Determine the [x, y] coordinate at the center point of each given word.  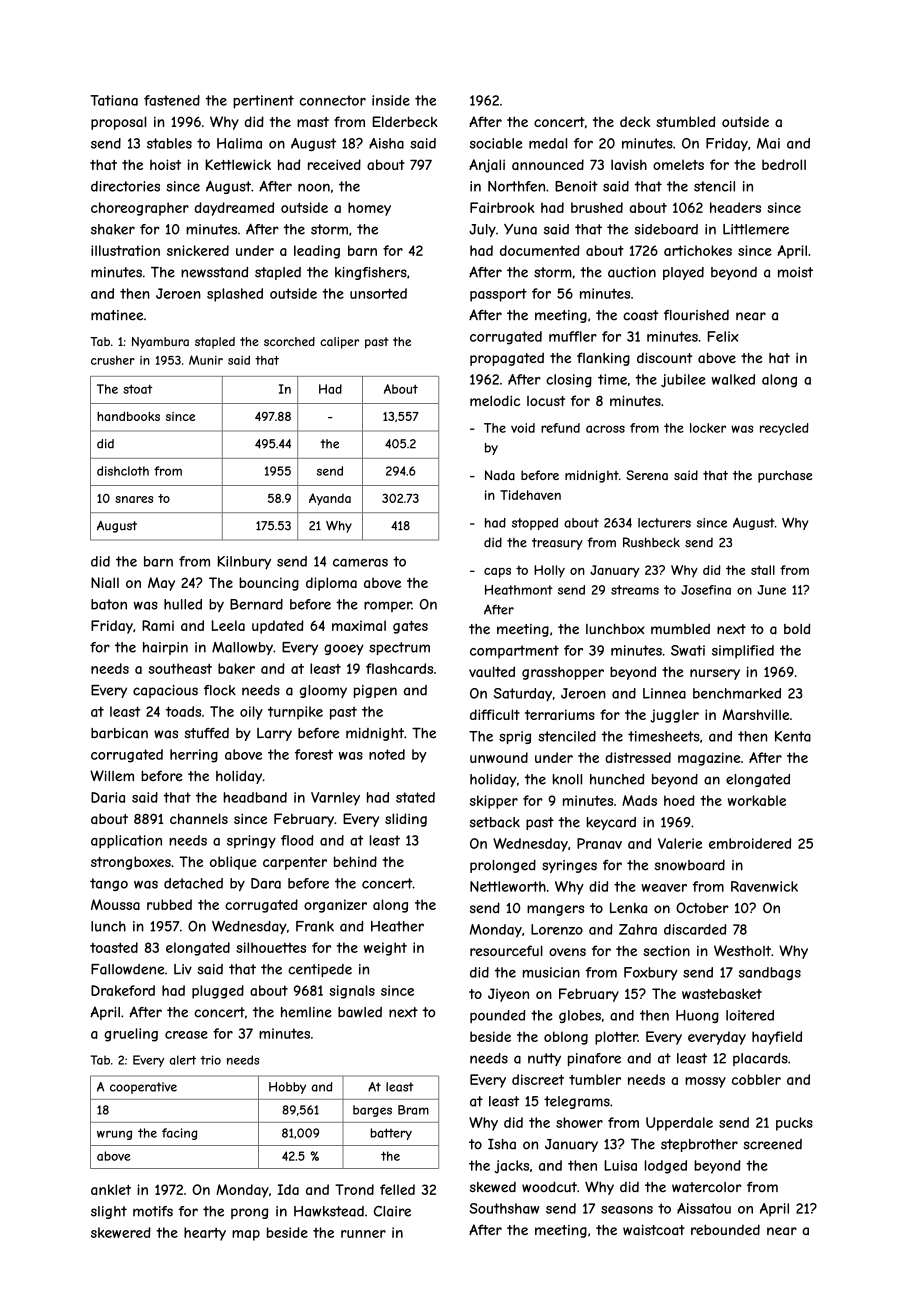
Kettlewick [238, 164]
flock [220, 690]
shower [579, 1122]
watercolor [706, 1187]
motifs [153, 1211]
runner [363, 1234]
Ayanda [330, 499]
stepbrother [699, 1145]
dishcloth [123, 471]
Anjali [487, 166]
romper [388, 606]
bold [797, 628]
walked [733, 379]
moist [795, 272]
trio [210, 1060]
